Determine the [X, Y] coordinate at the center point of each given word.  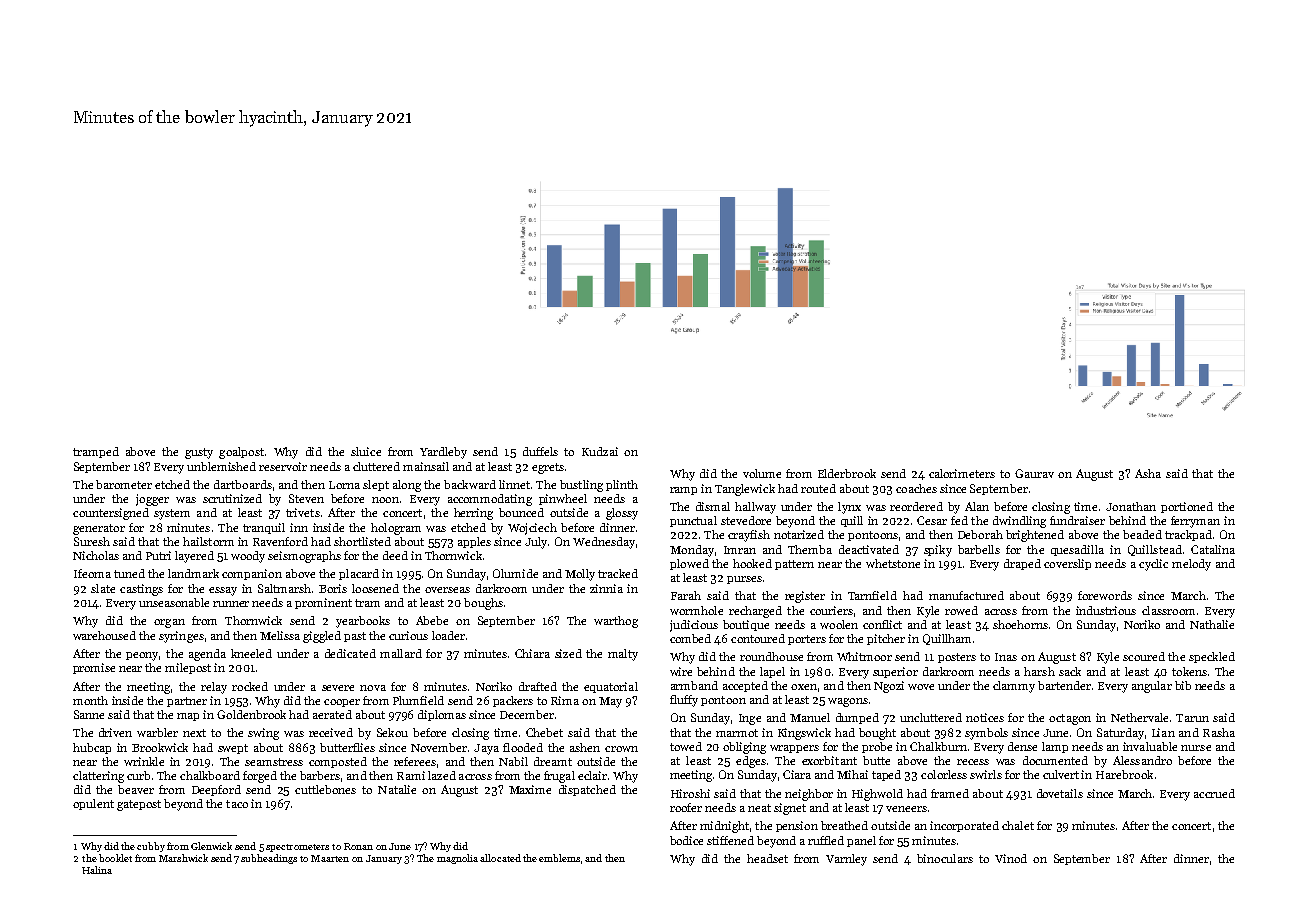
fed [959, 520]
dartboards [243, 484]
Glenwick [211, 846]
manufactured [966, 595]
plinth [622, 485]
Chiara [532, 653]
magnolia [457, 859]
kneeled [251, 653]
